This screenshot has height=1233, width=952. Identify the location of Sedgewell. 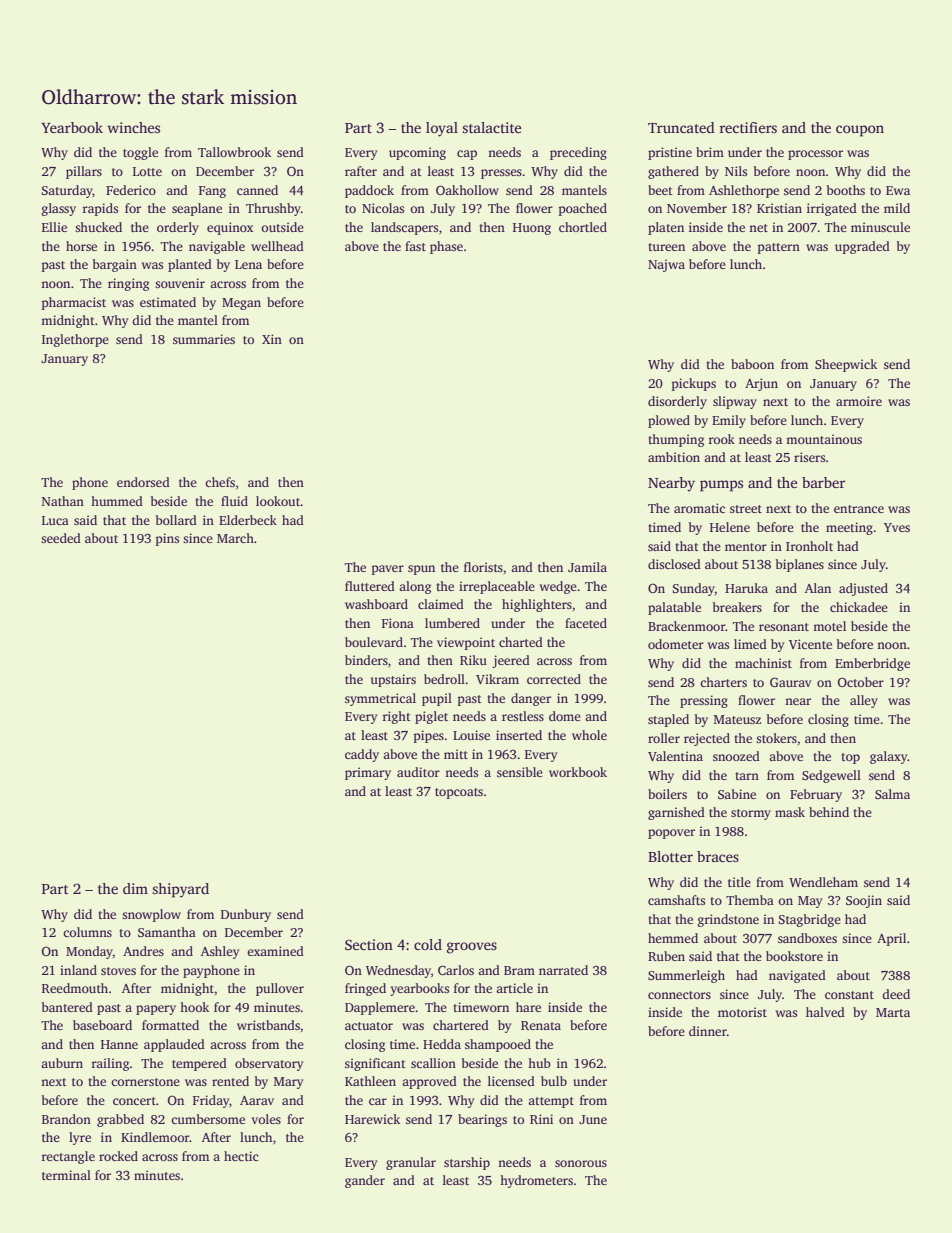
(831, 776).
